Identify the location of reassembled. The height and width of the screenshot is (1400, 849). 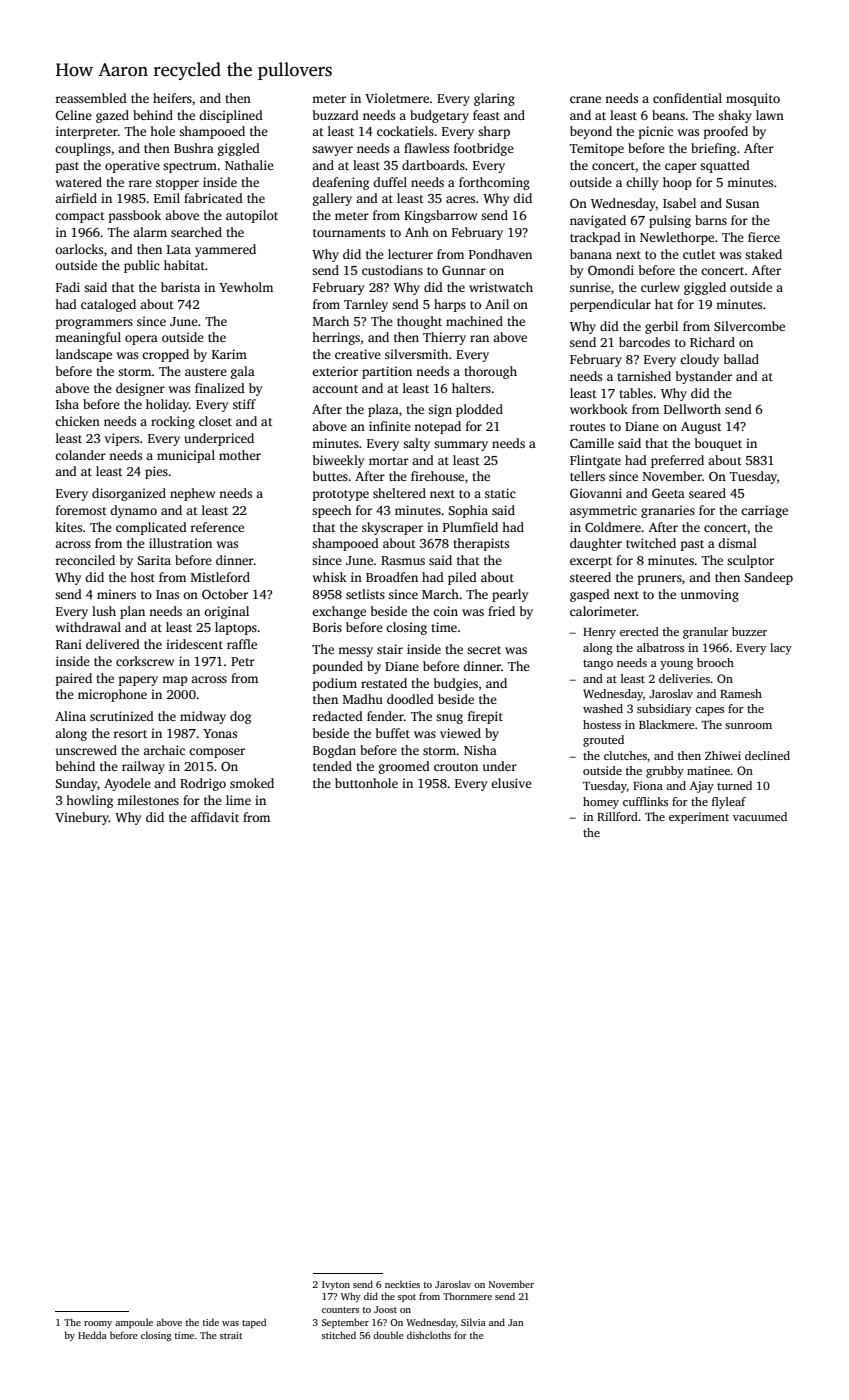
(91, 98).
